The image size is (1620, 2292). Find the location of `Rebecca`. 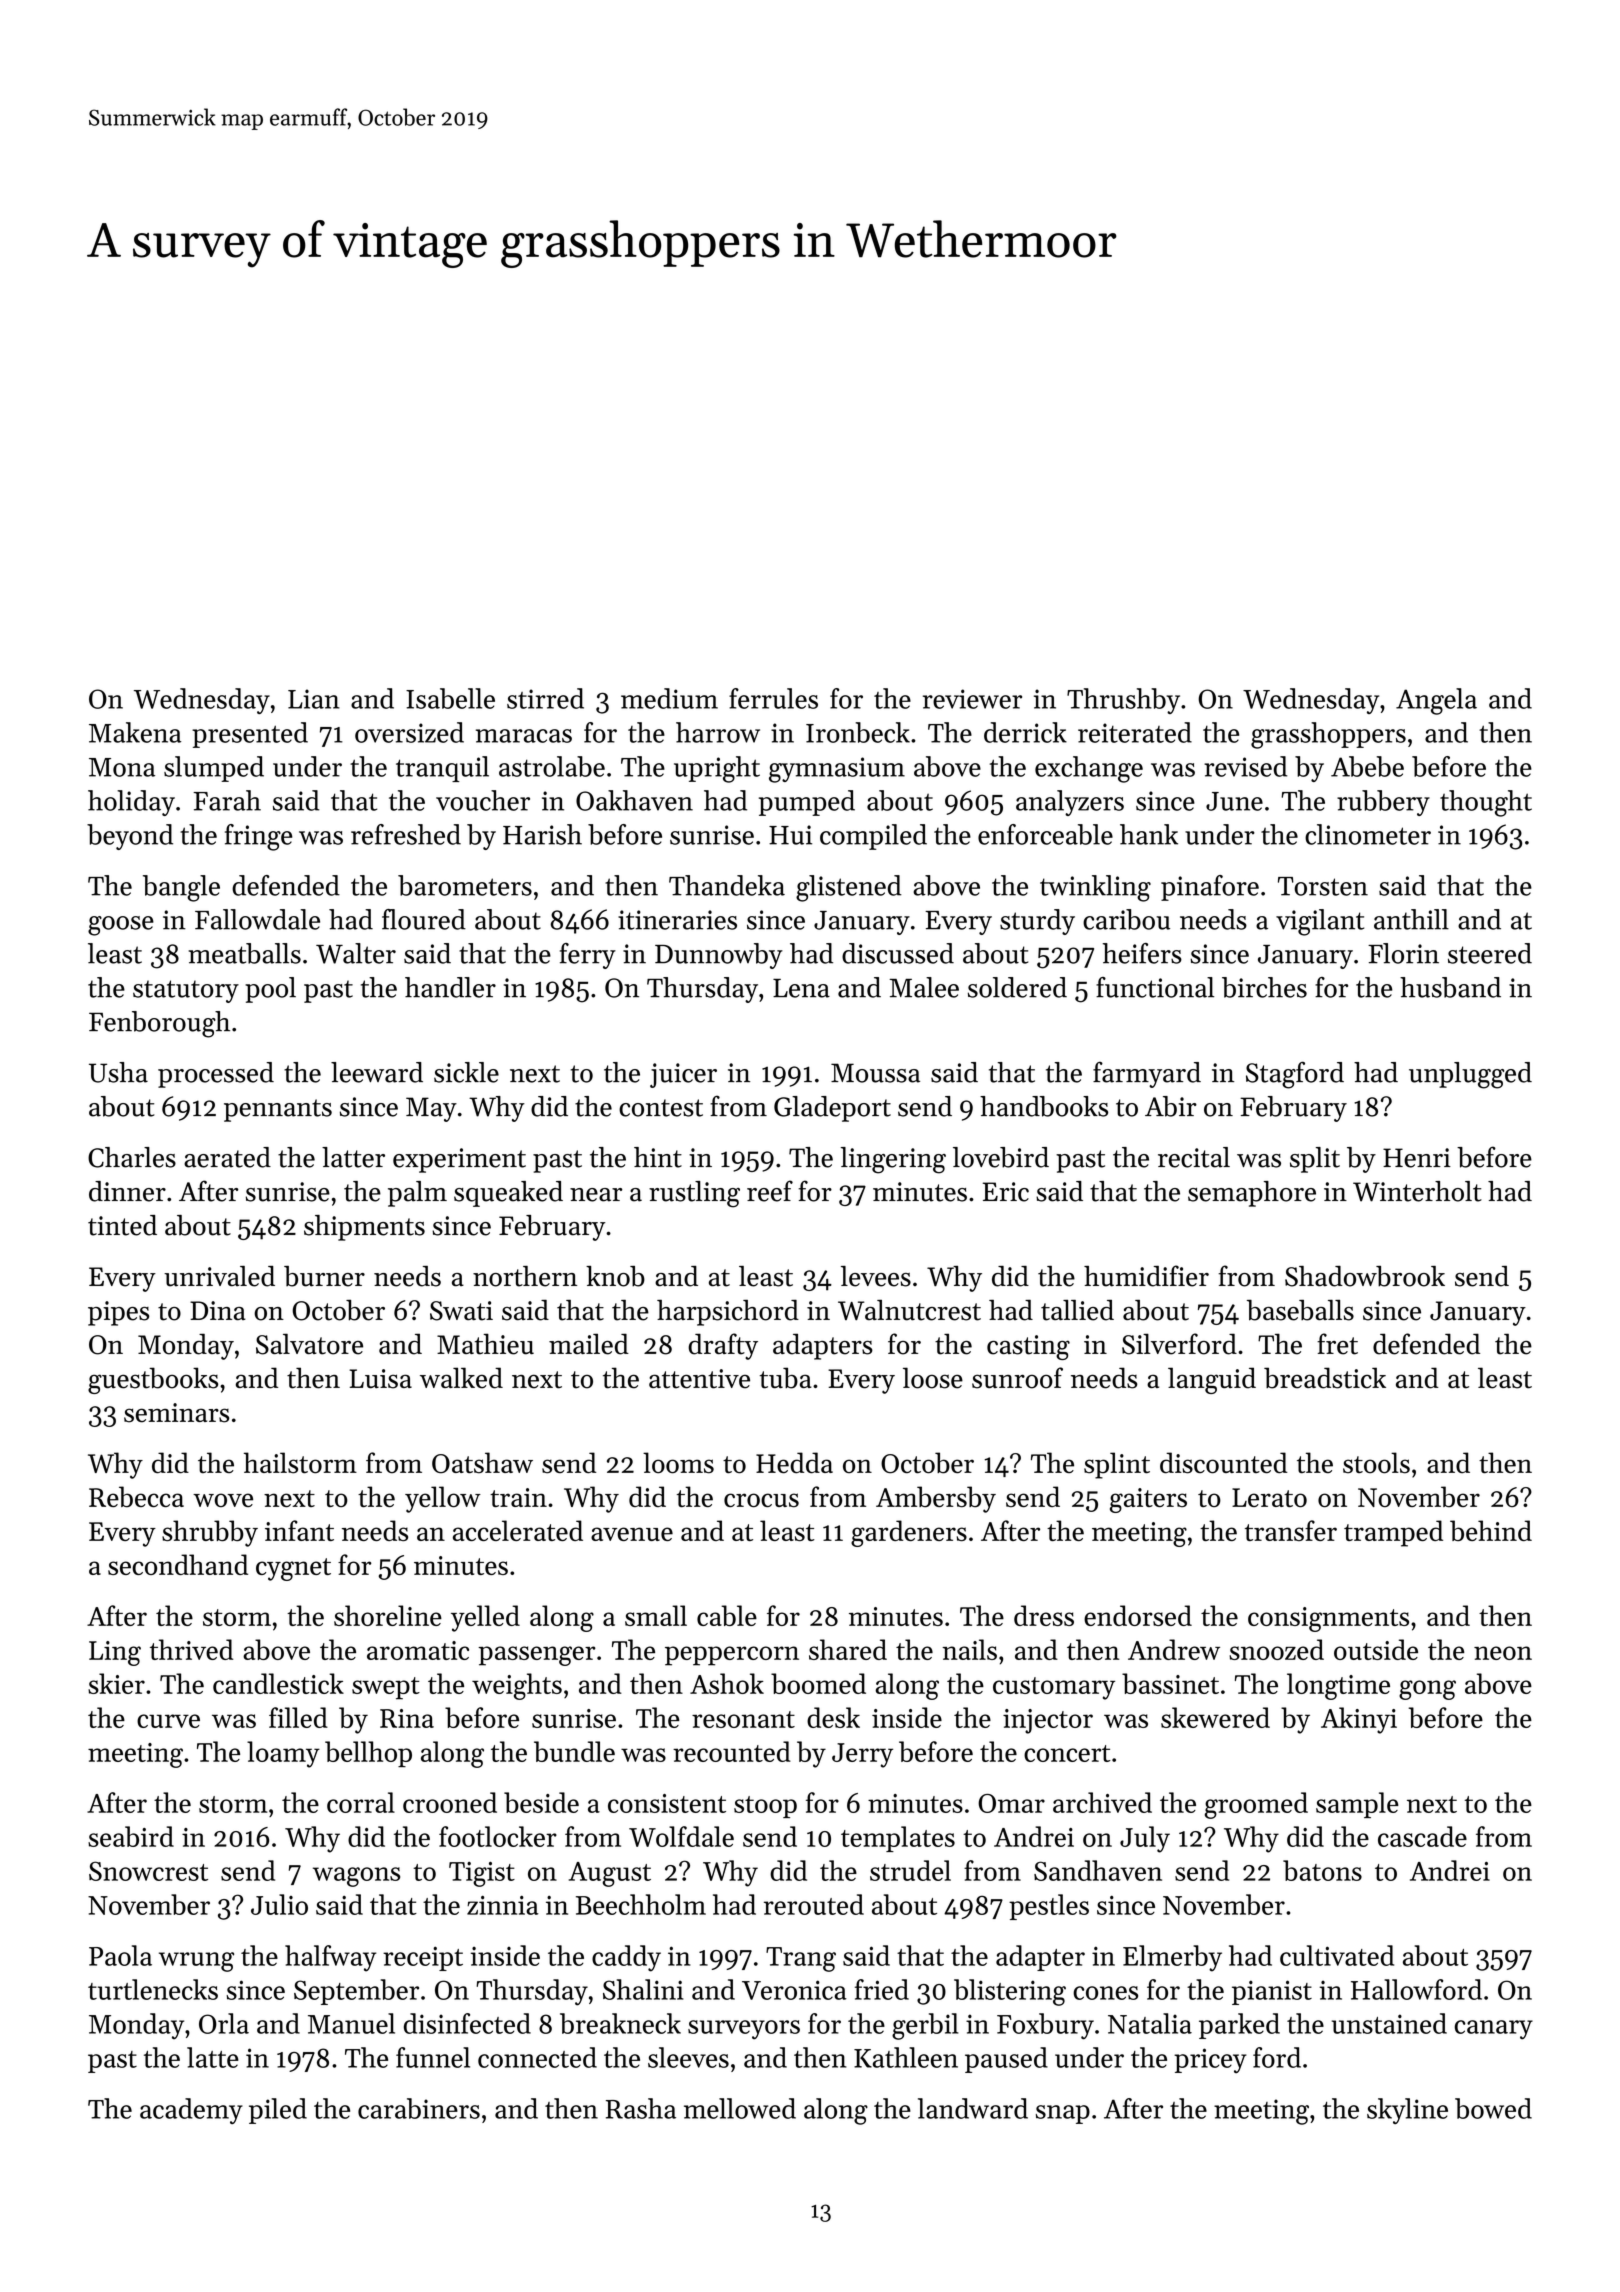

Rebecca is located at coordinates (136, 1496).
